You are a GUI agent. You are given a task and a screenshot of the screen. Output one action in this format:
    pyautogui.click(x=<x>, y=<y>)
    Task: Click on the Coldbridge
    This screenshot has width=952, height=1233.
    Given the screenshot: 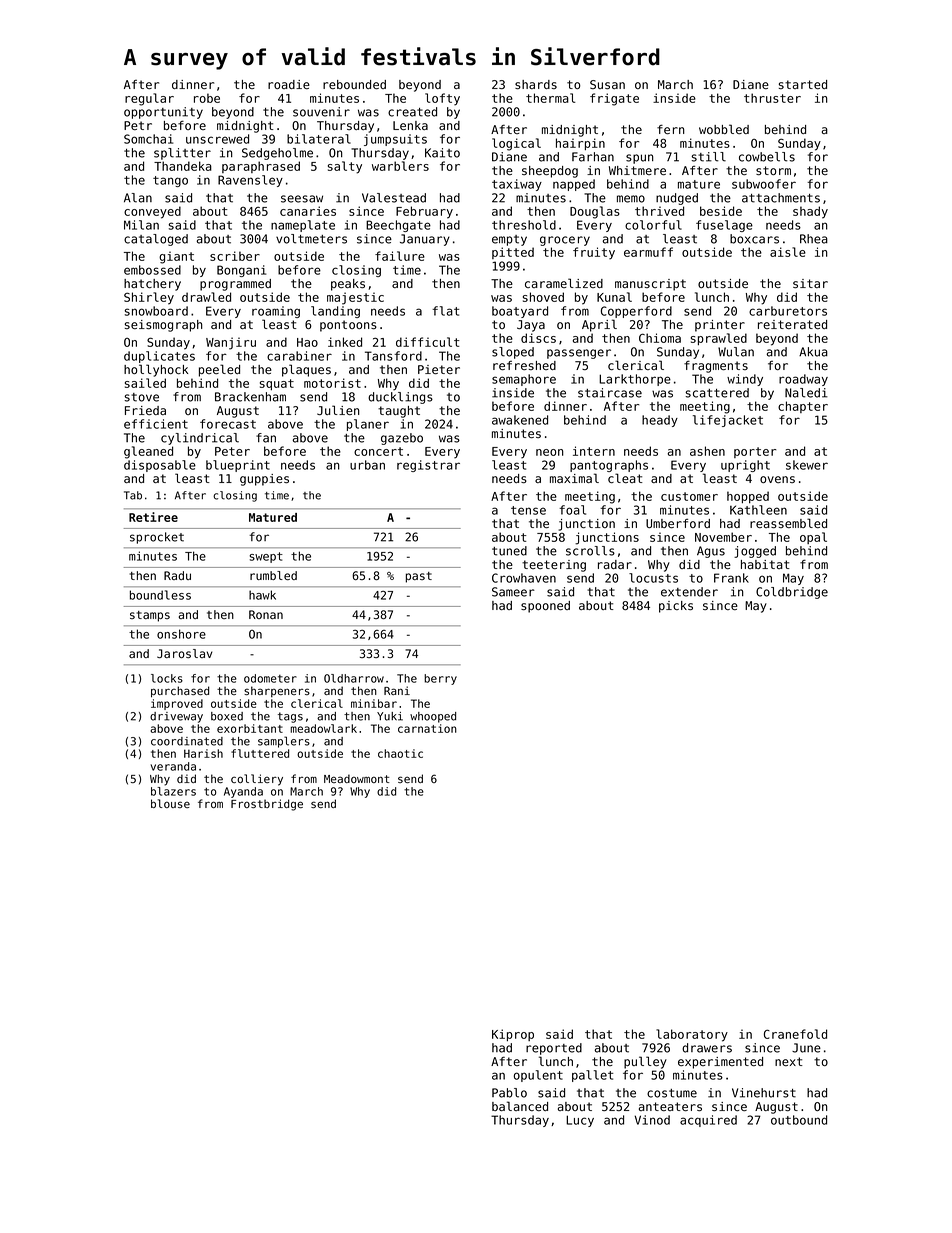 What is the action you would take?
    pyautogui.click(x=792, y=593)
